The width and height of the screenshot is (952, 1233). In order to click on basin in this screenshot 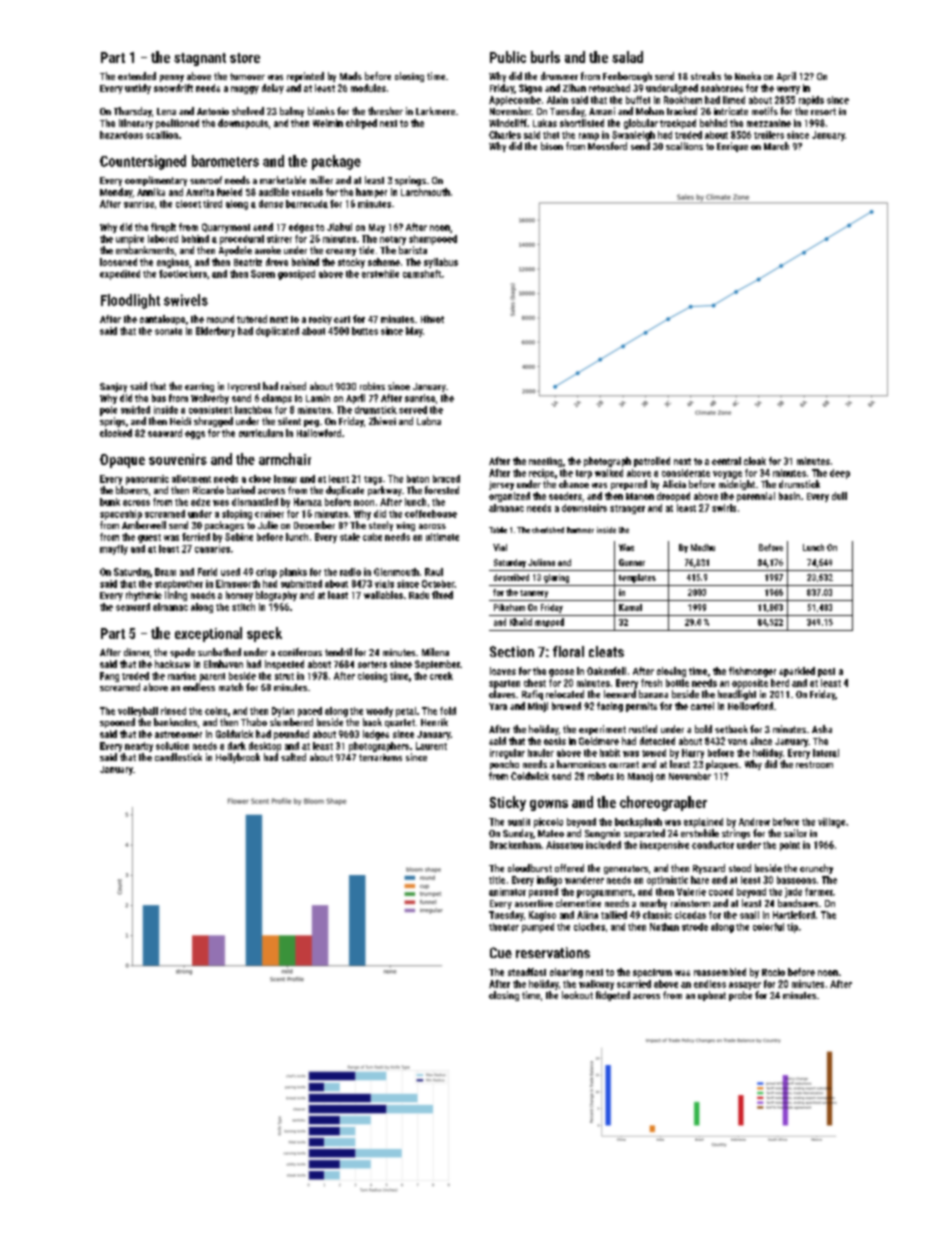, I will do `click(789, 496)`.
